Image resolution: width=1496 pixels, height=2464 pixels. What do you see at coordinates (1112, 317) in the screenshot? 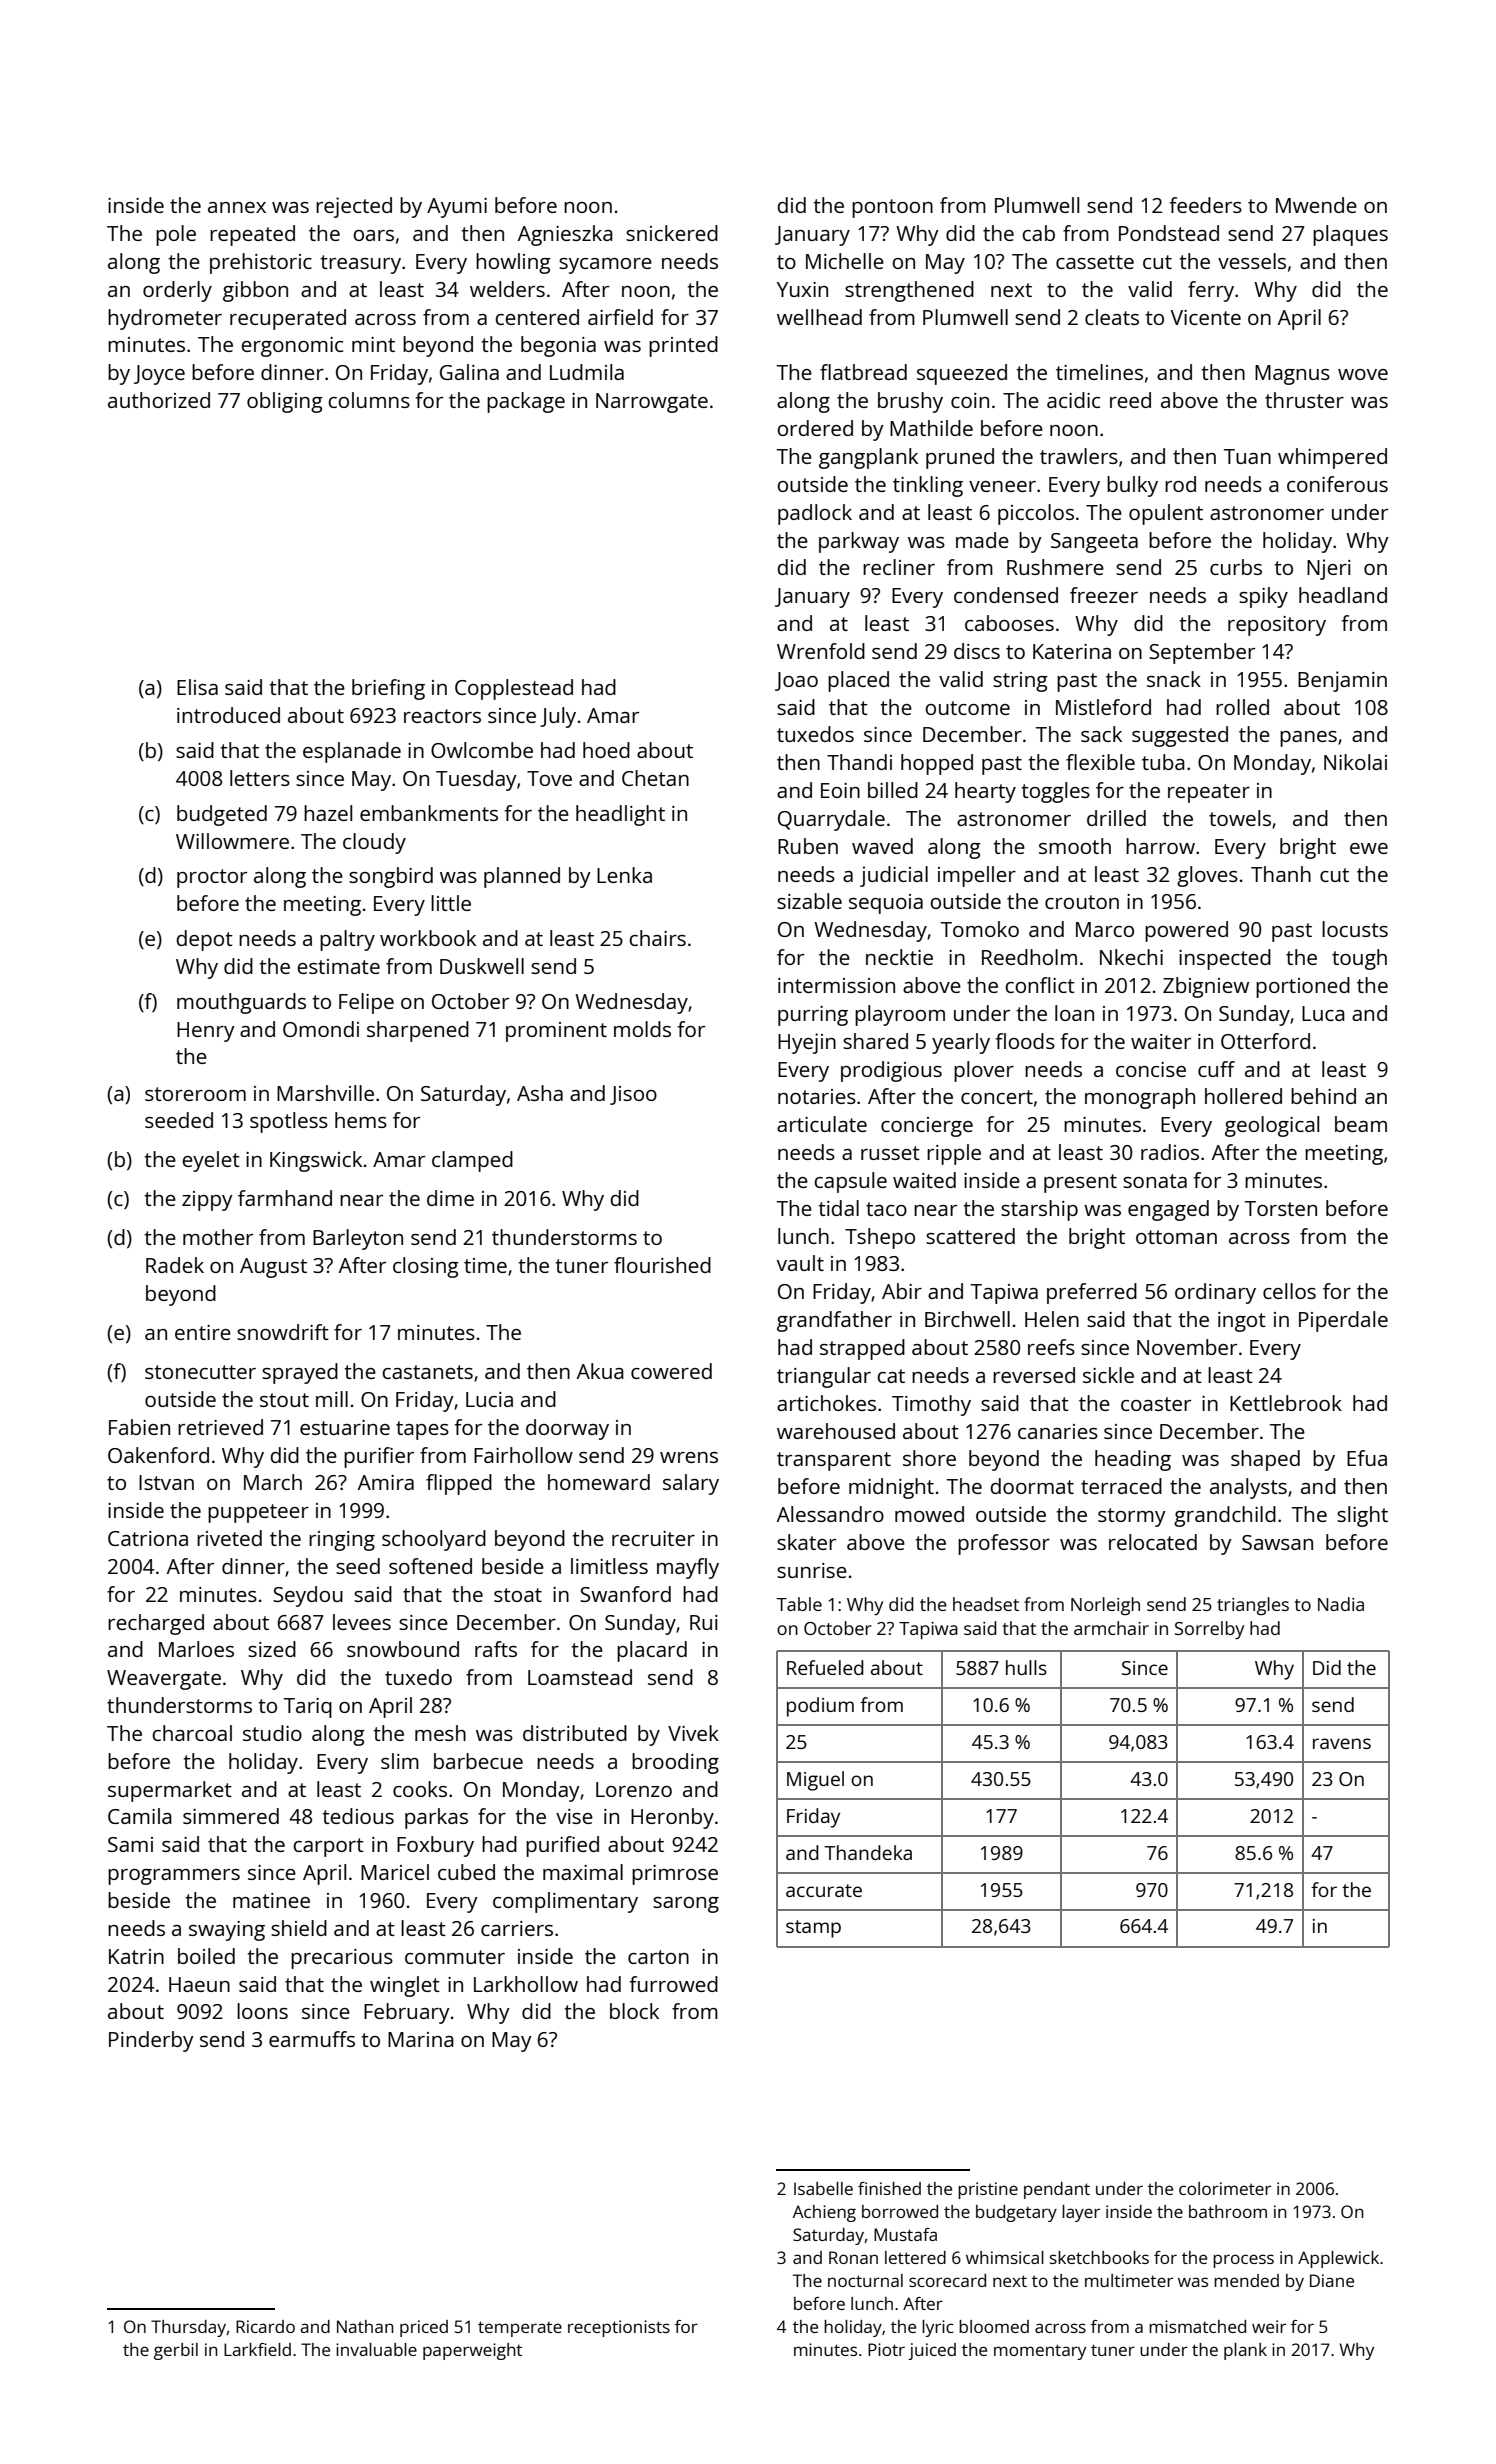
I see `cleats` at bounding box center [1112, 317].
